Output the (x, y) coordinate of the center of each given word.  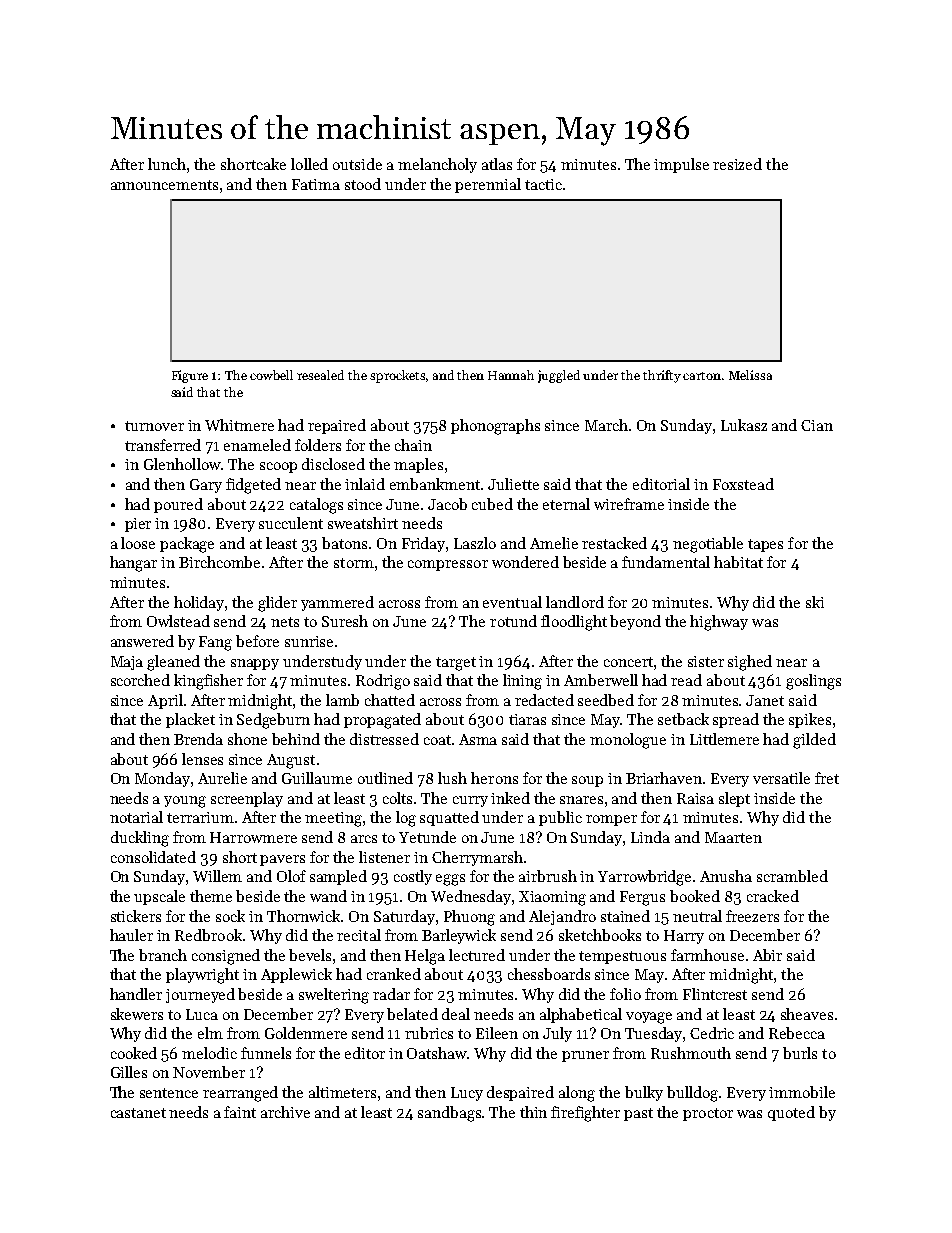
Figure (190, 376)
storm (354, 563)
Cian (817, 425)
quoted (791, 1113)
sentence (169, 1093)
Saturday (404, 917)
